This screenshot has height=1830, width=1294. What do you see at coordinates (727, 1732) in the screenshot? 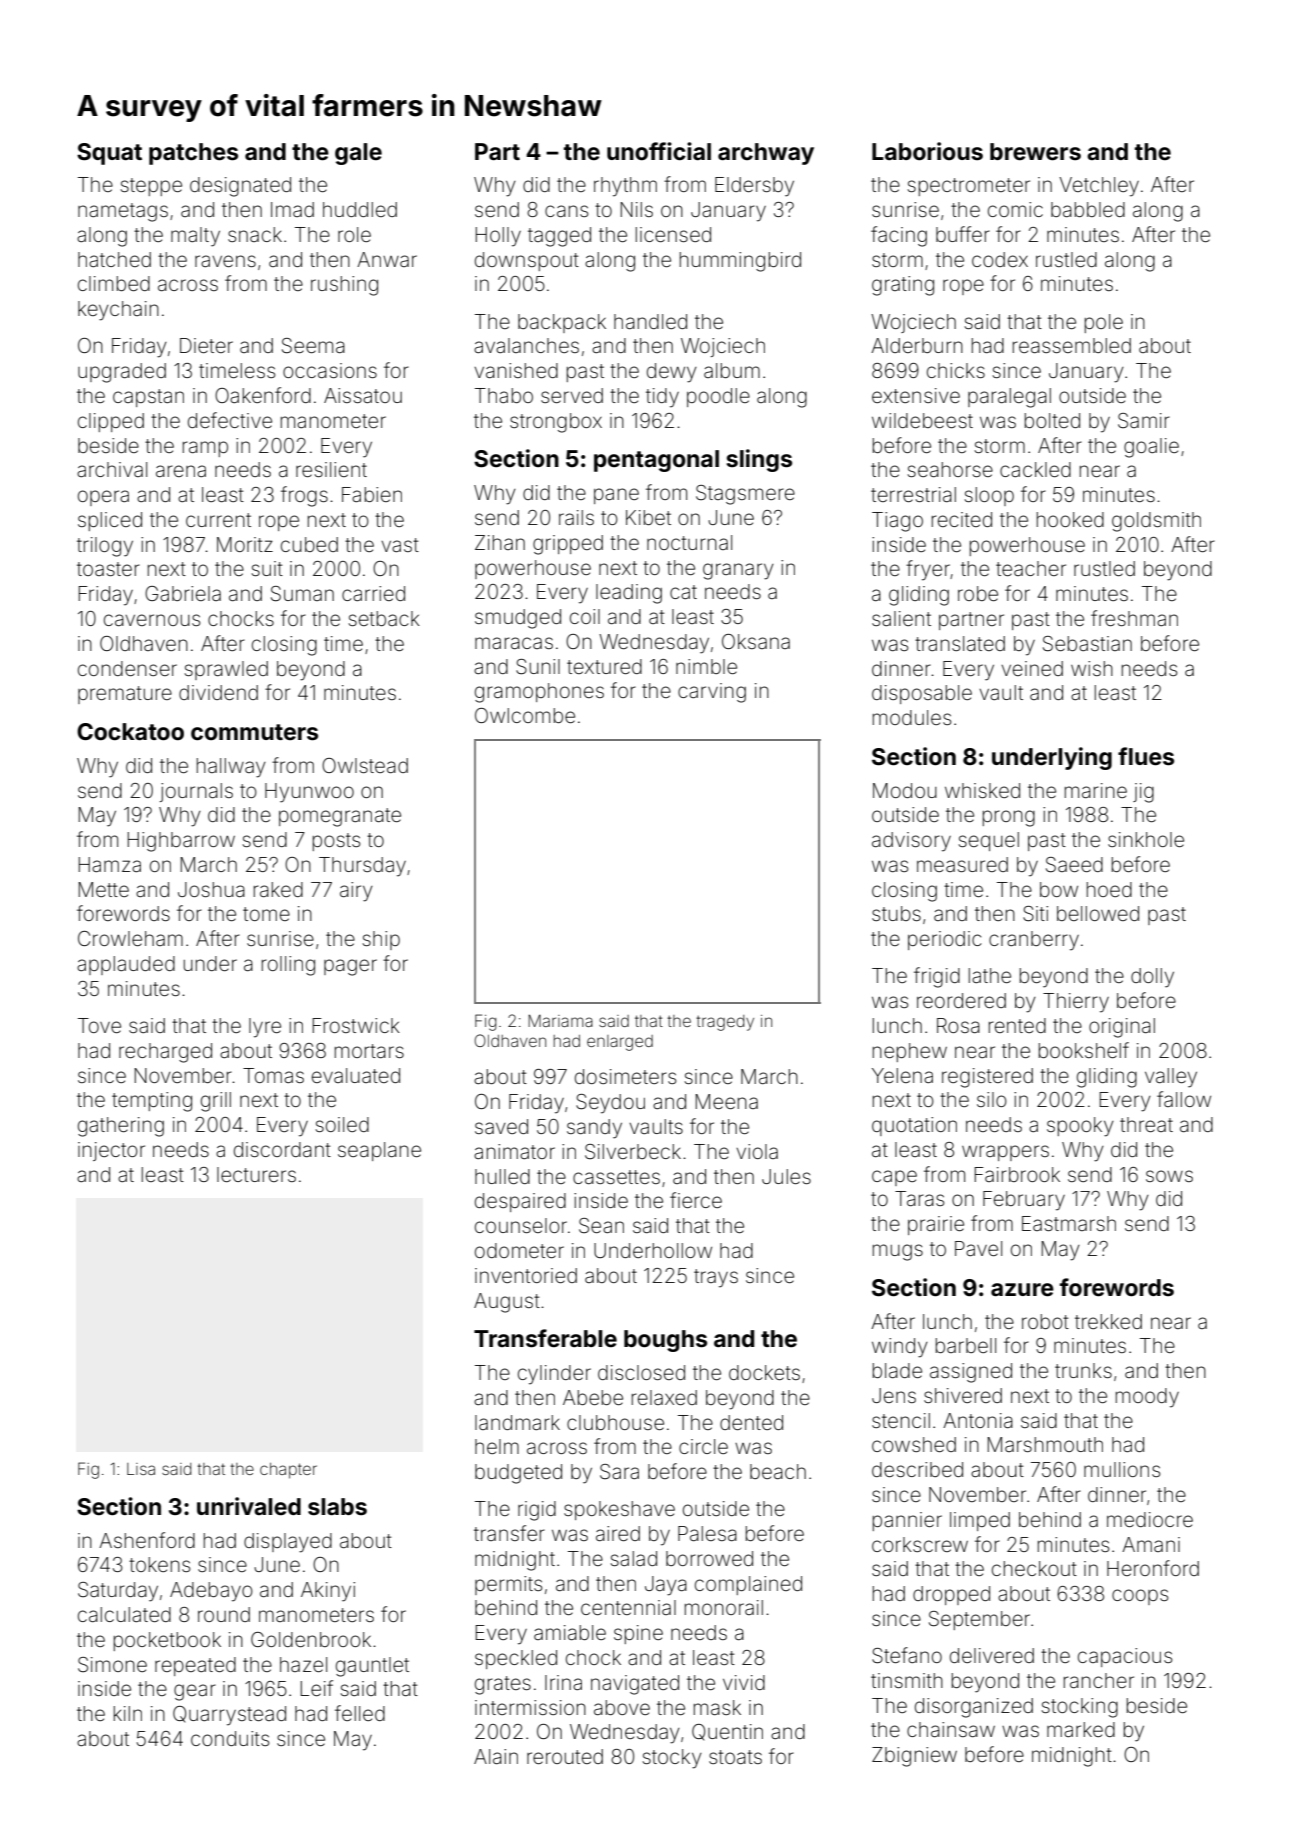
I see `Quentin` at bounding box center [727, 1732].
